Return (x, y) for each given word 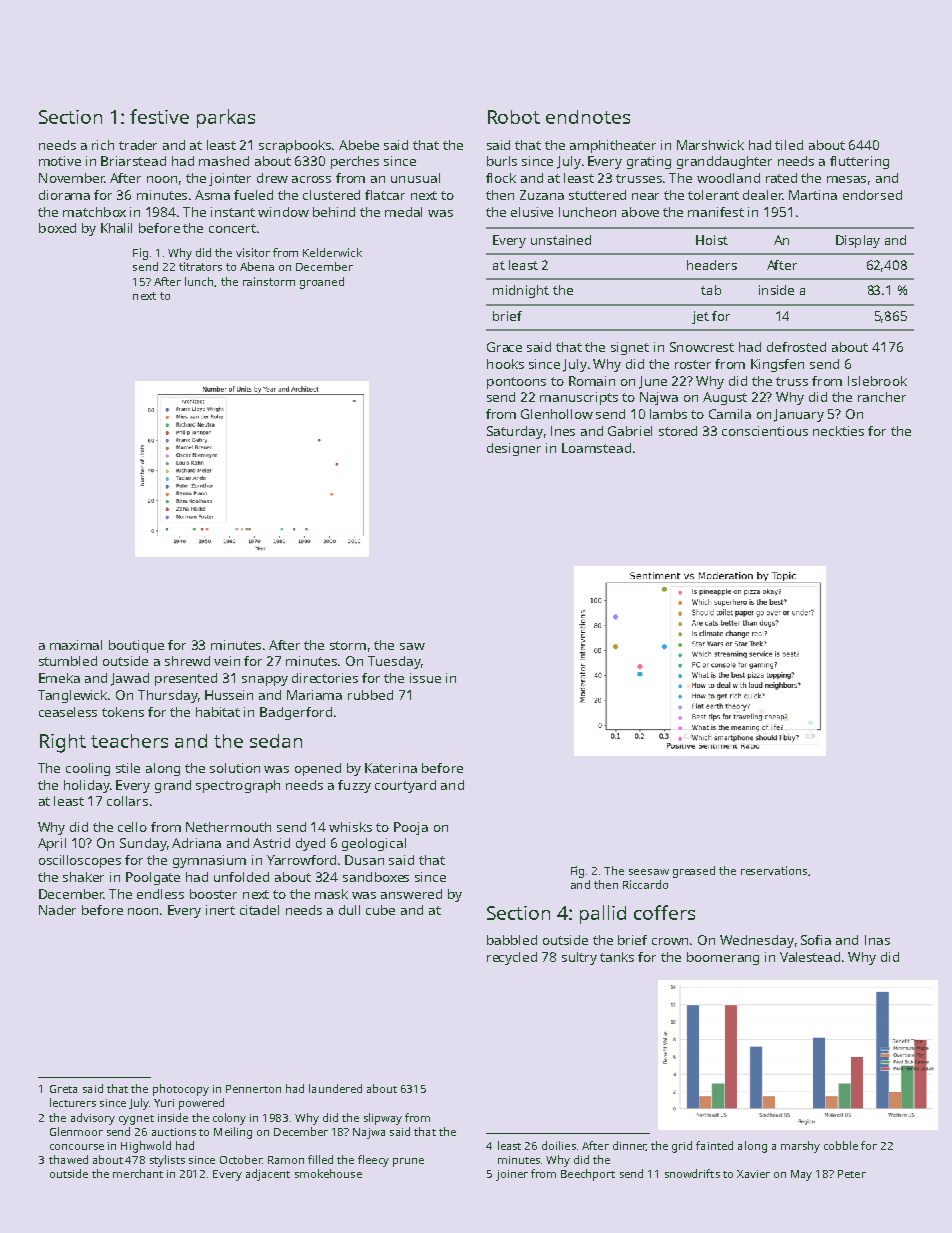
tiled (789, 145)
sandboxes (376, 877)
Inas (877, 940)
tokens (123, 712)
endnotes (588, 117)
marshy (800, 1147)
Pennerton (253, 1089)
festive (159, 116)
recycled (512, 958)
